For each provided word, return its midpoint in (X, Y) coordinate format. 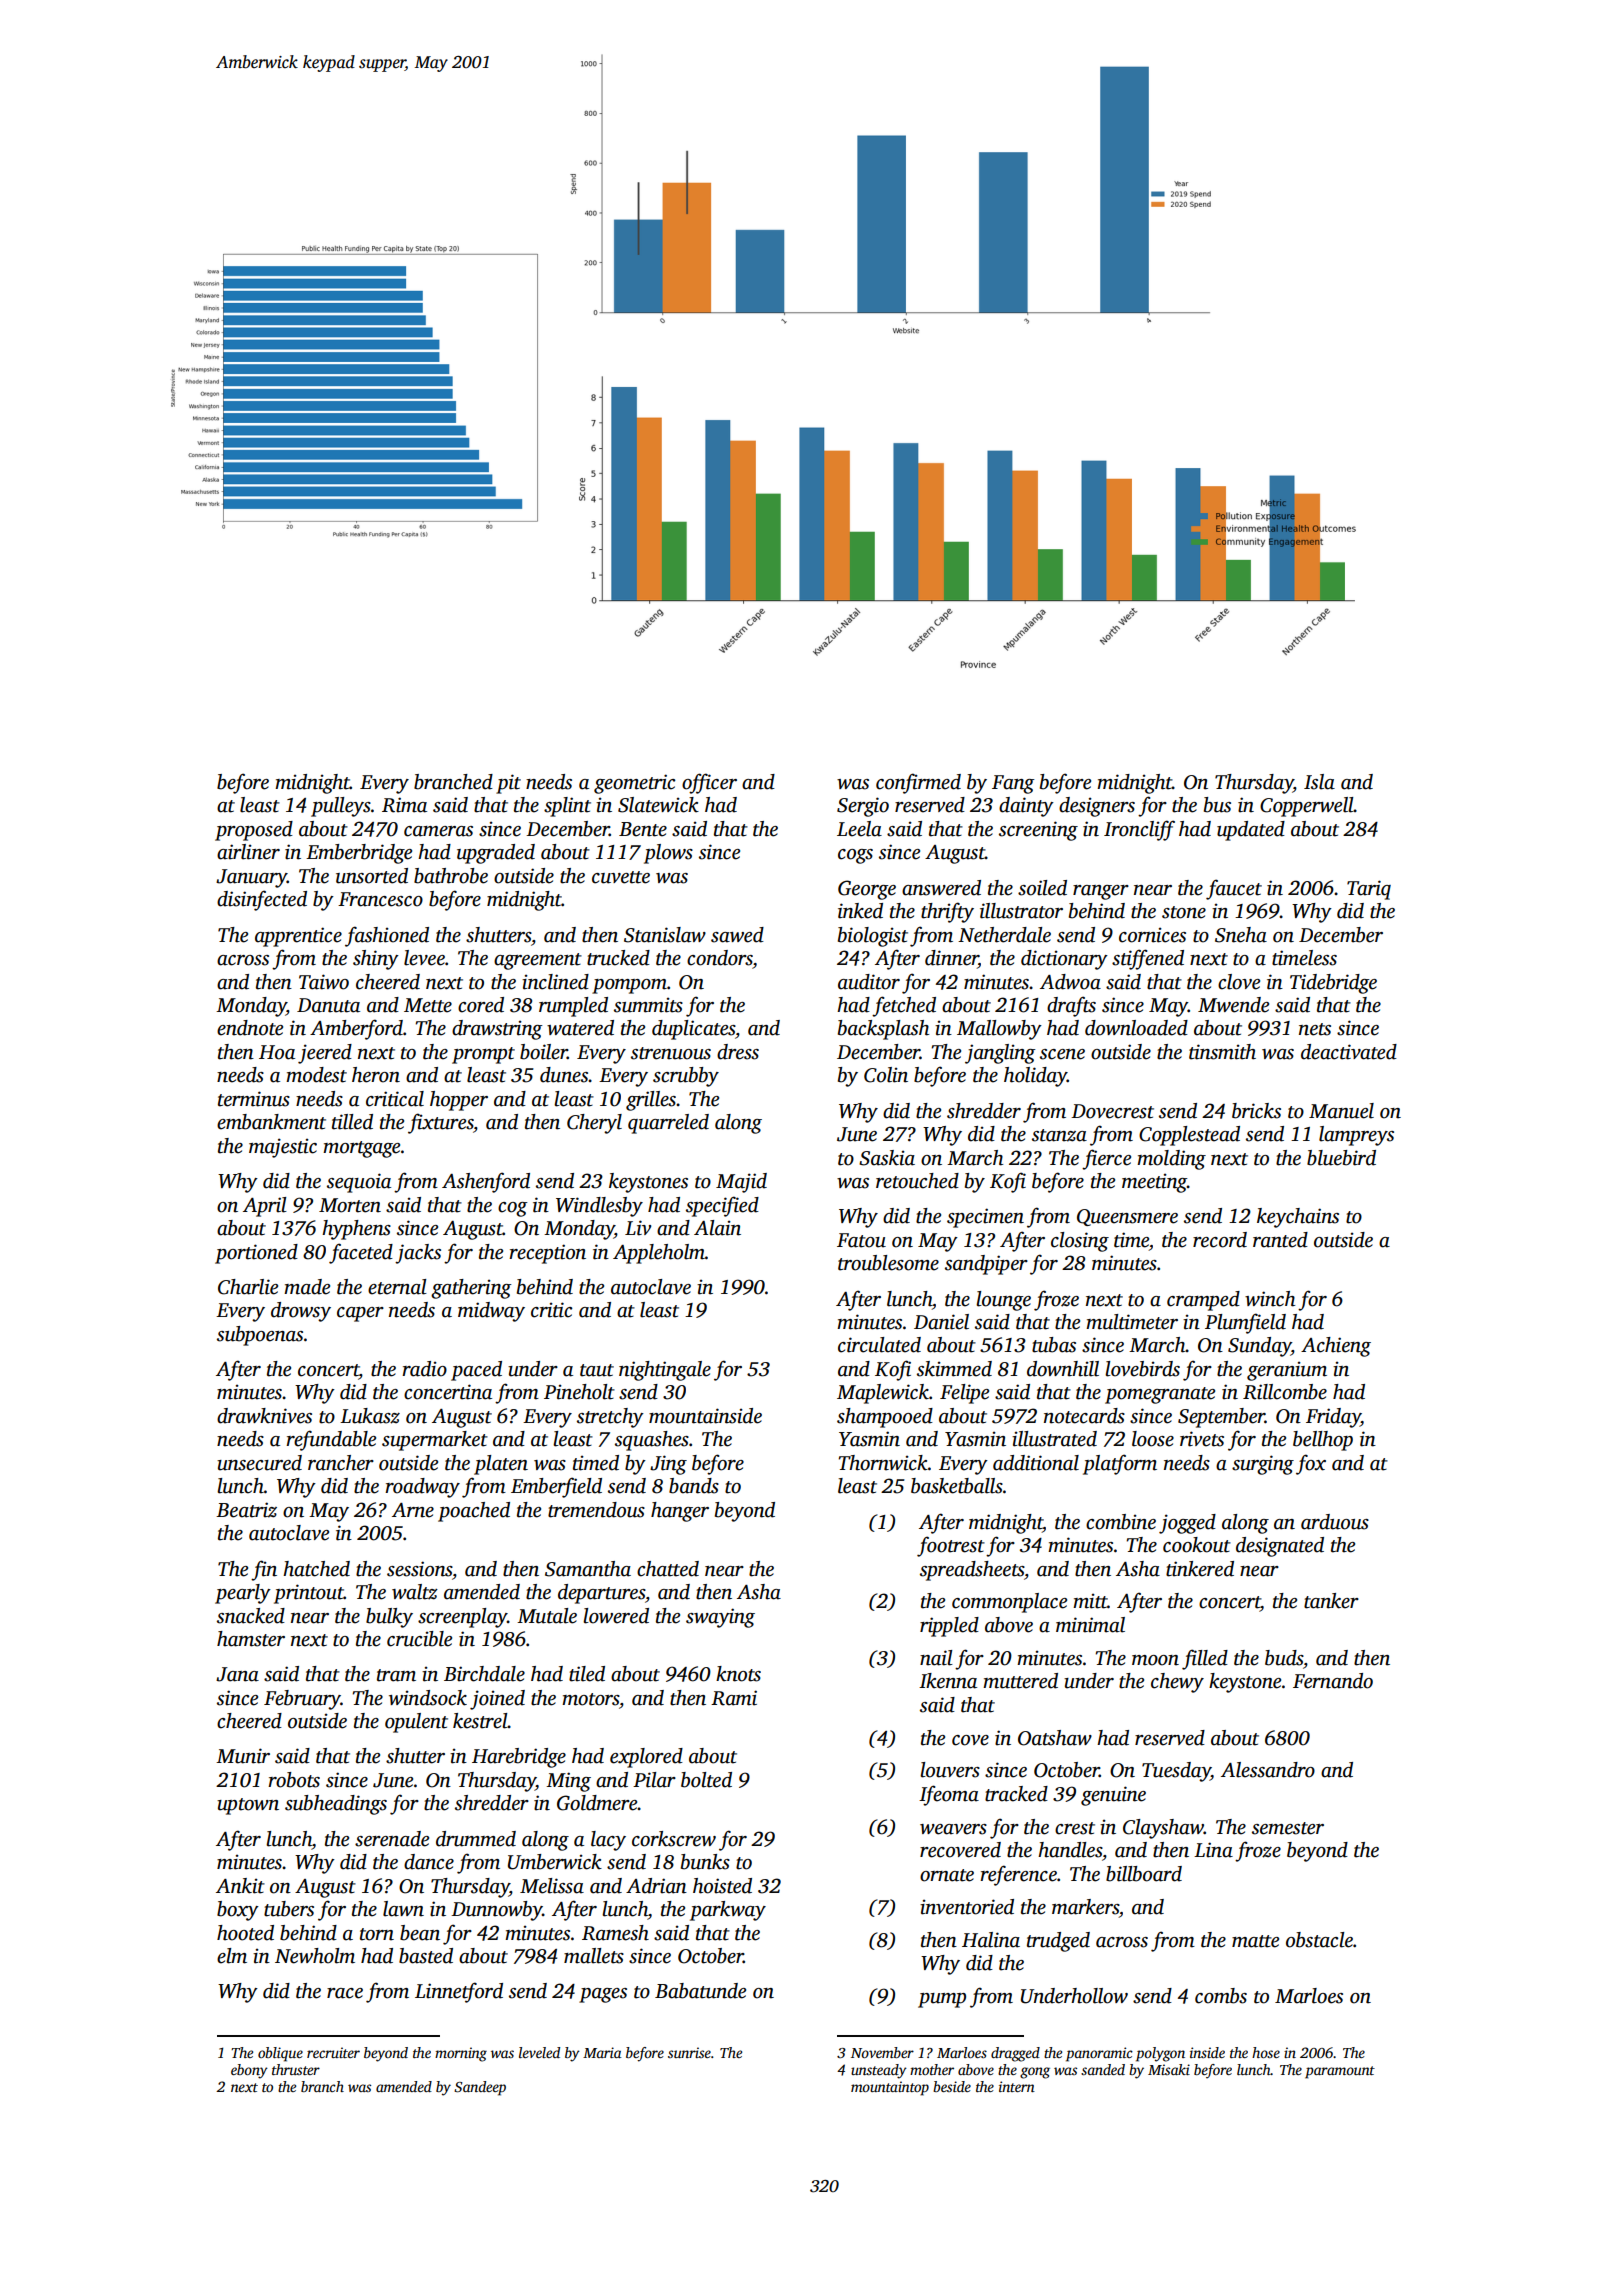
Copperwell (1307, 807)
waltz (415, 1592)
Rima (404, 805)
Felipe (964, 1394)
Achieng (1336, 1347)
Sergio (863, 807)
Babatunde (700, 1991)
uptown (248, 1806)
